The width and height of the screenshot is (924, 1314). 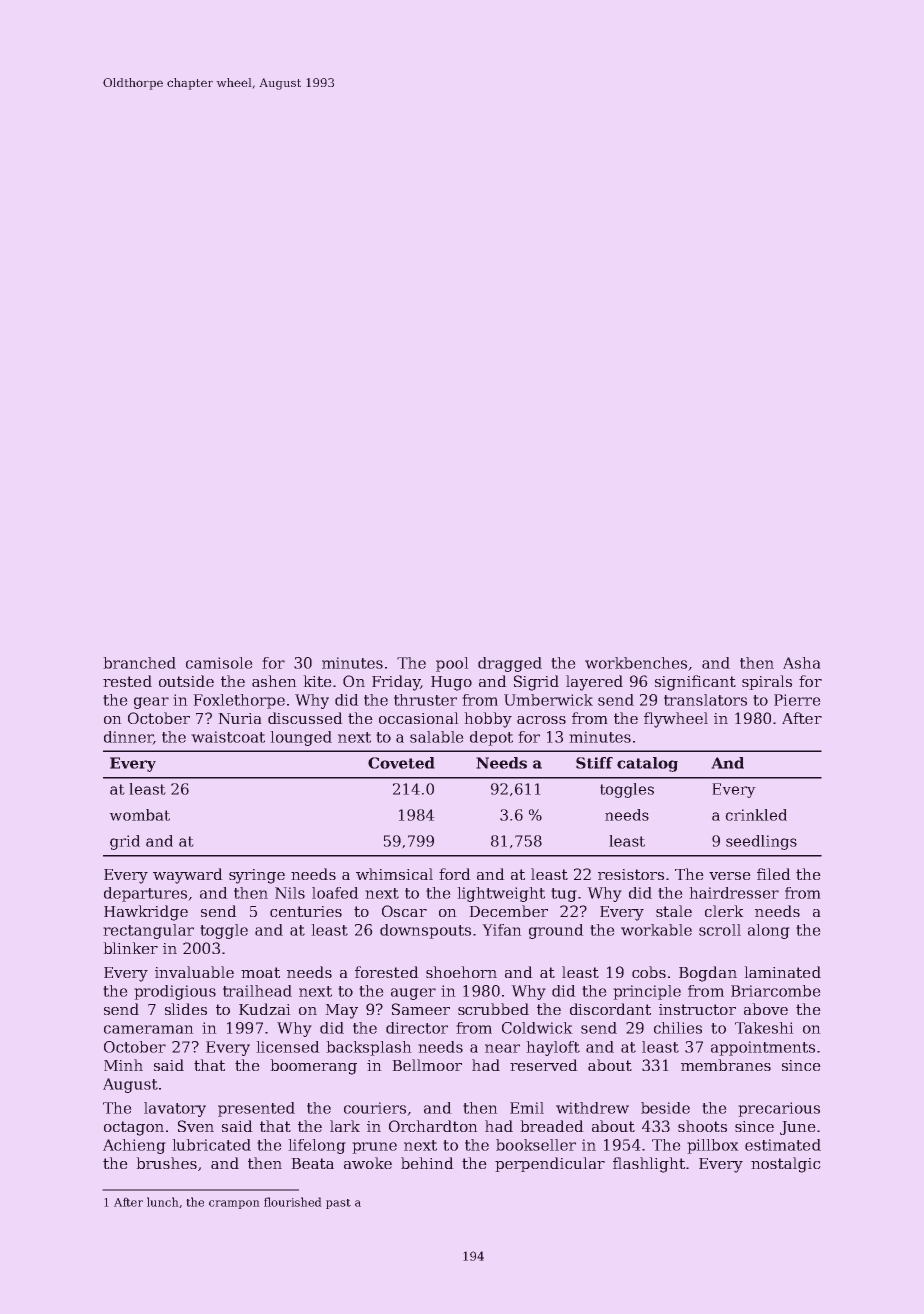 What do you see at coordinates (726, 1065) in the screenshot?
I see `membranes` at bounding box center [726, 1065].
